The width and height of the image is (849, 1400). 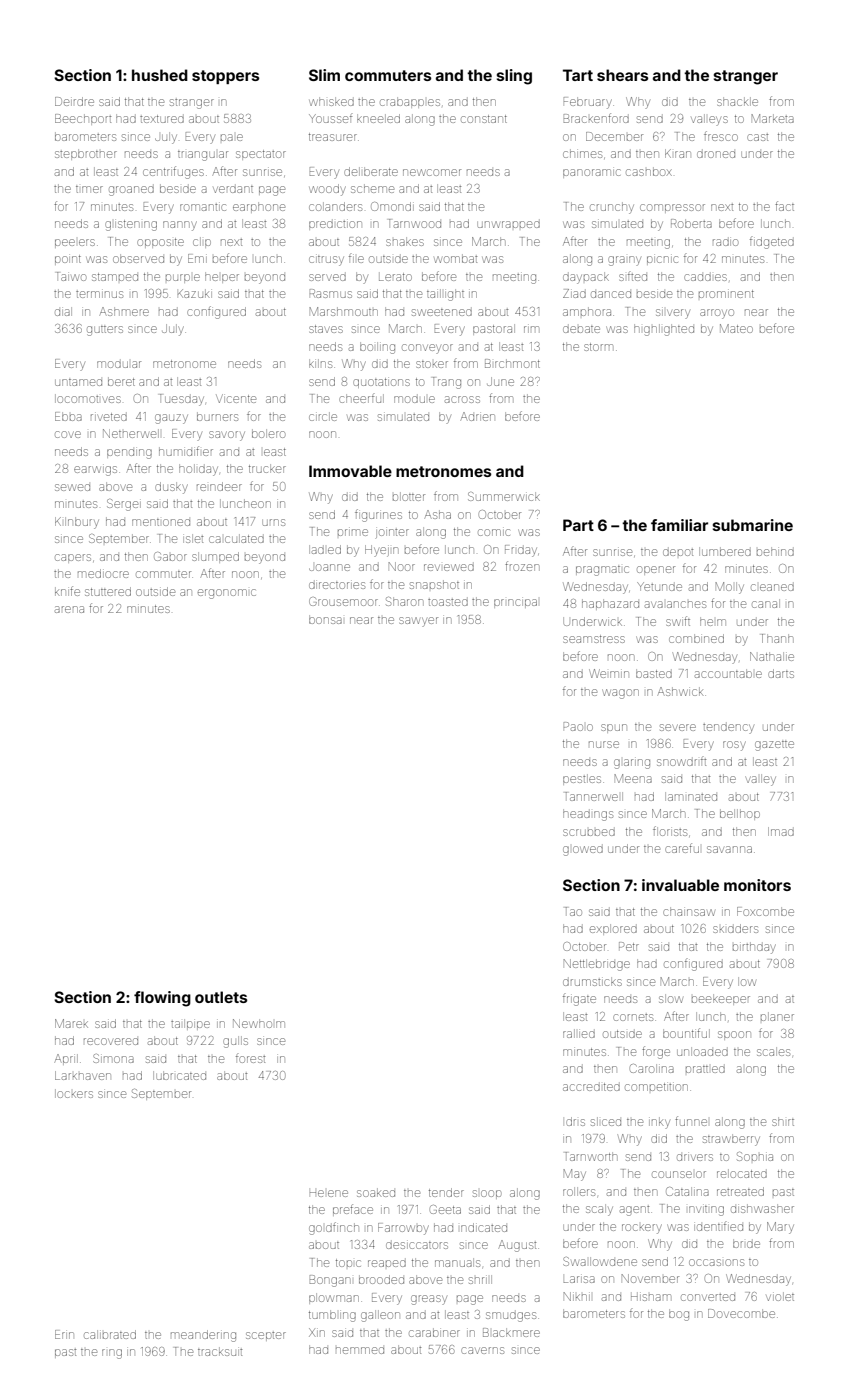 What do you see at coordinates (361, 398) in the image?
I see `cheerful` at bounding box center [361, 398].
